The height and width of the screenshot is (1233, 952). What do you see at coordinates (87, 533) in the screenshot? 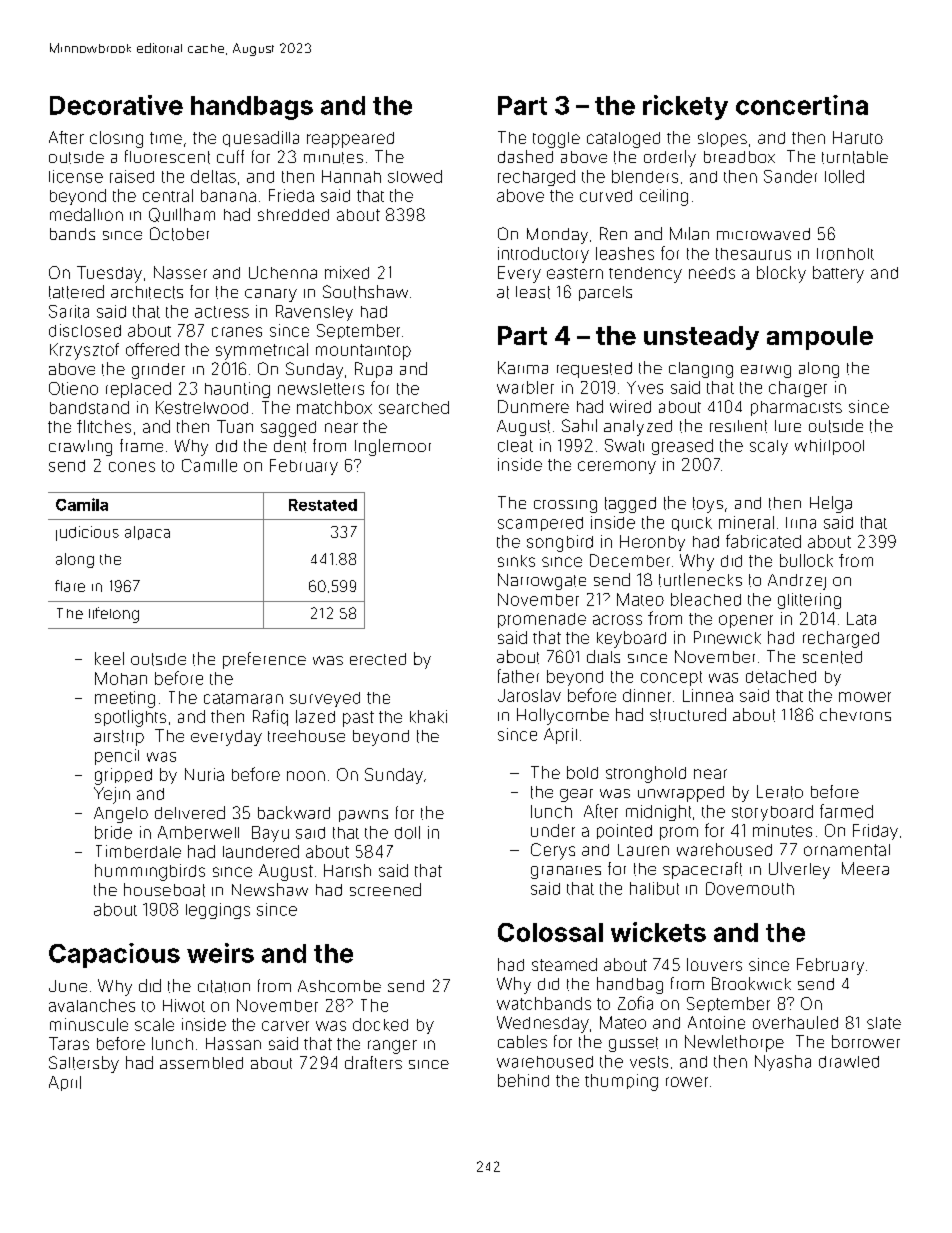
I see `judicious` at bounding box center [87, 533].
